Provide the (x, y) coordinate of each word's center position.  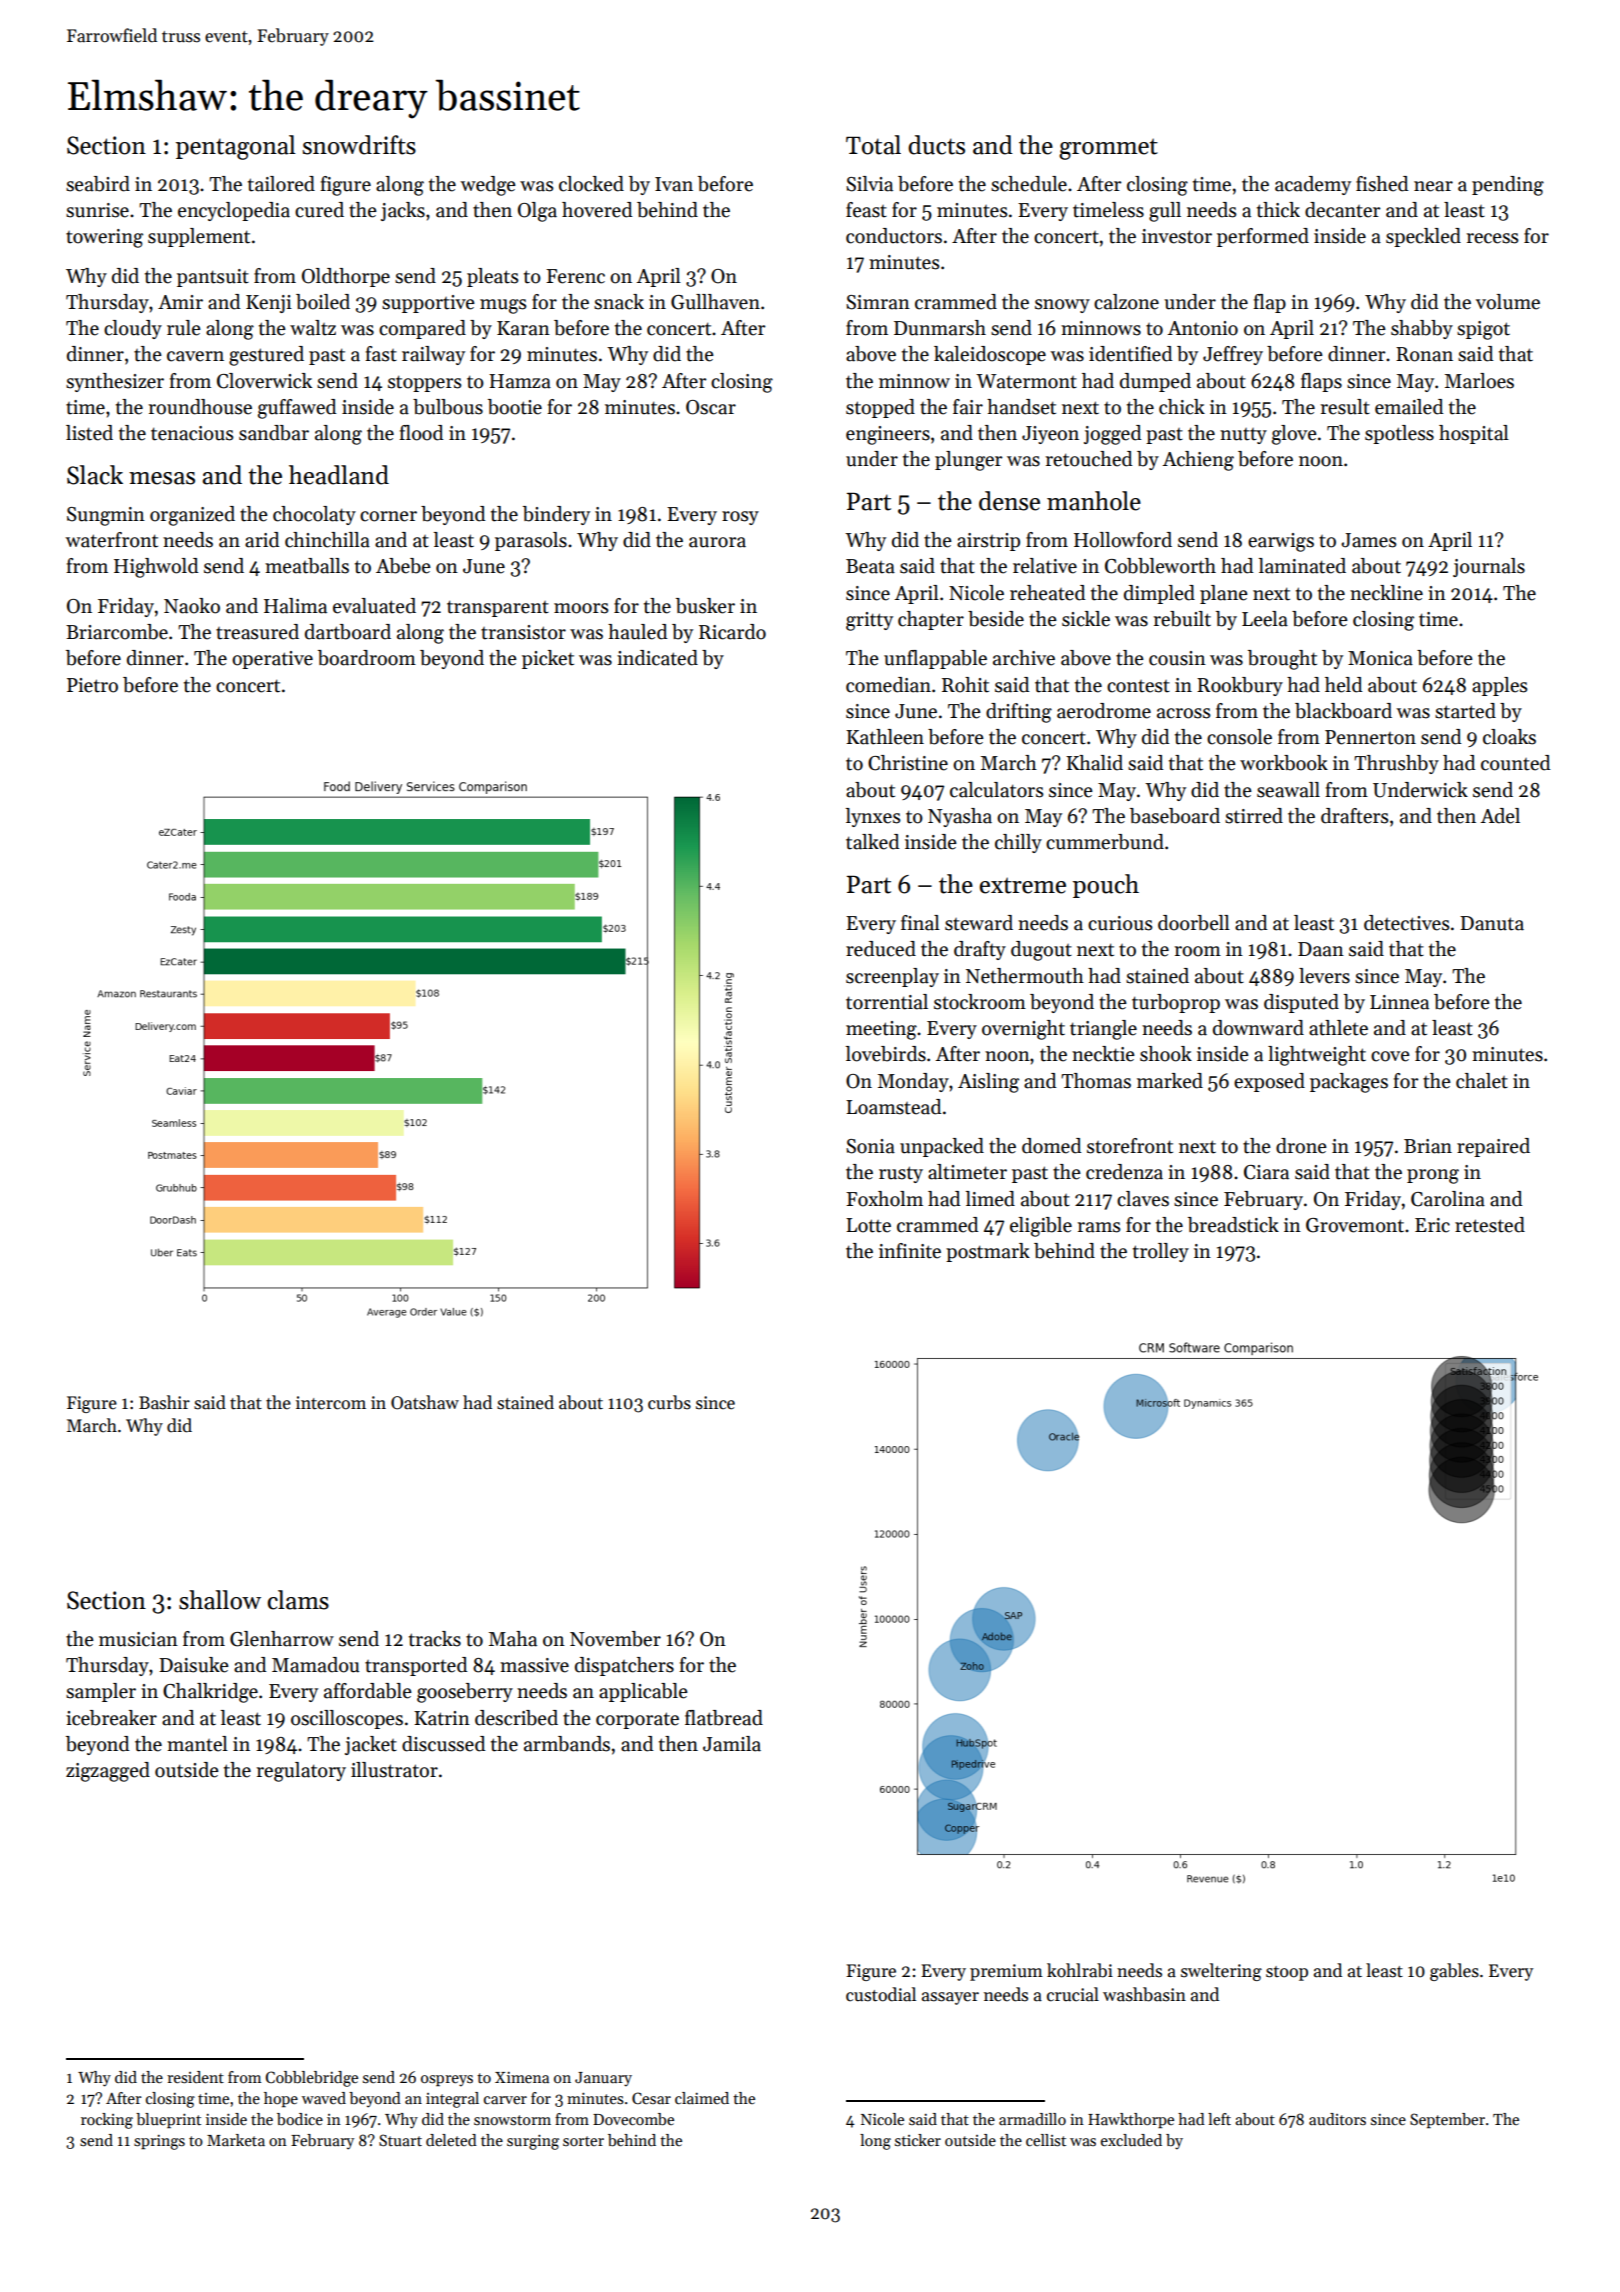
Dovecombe (633, 2119)
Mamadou (315, 1665)
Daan (1321, 949)
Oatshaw (425, 1402)
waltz (313, 328)
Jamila (732, 1744)
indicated (657, 658)
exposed (1269, 1082)
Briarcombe (117, 632)
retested (1490, 1225)
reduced (881, 949)
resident (195, 2077)
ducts (936, 145)
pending (1508, 186)
